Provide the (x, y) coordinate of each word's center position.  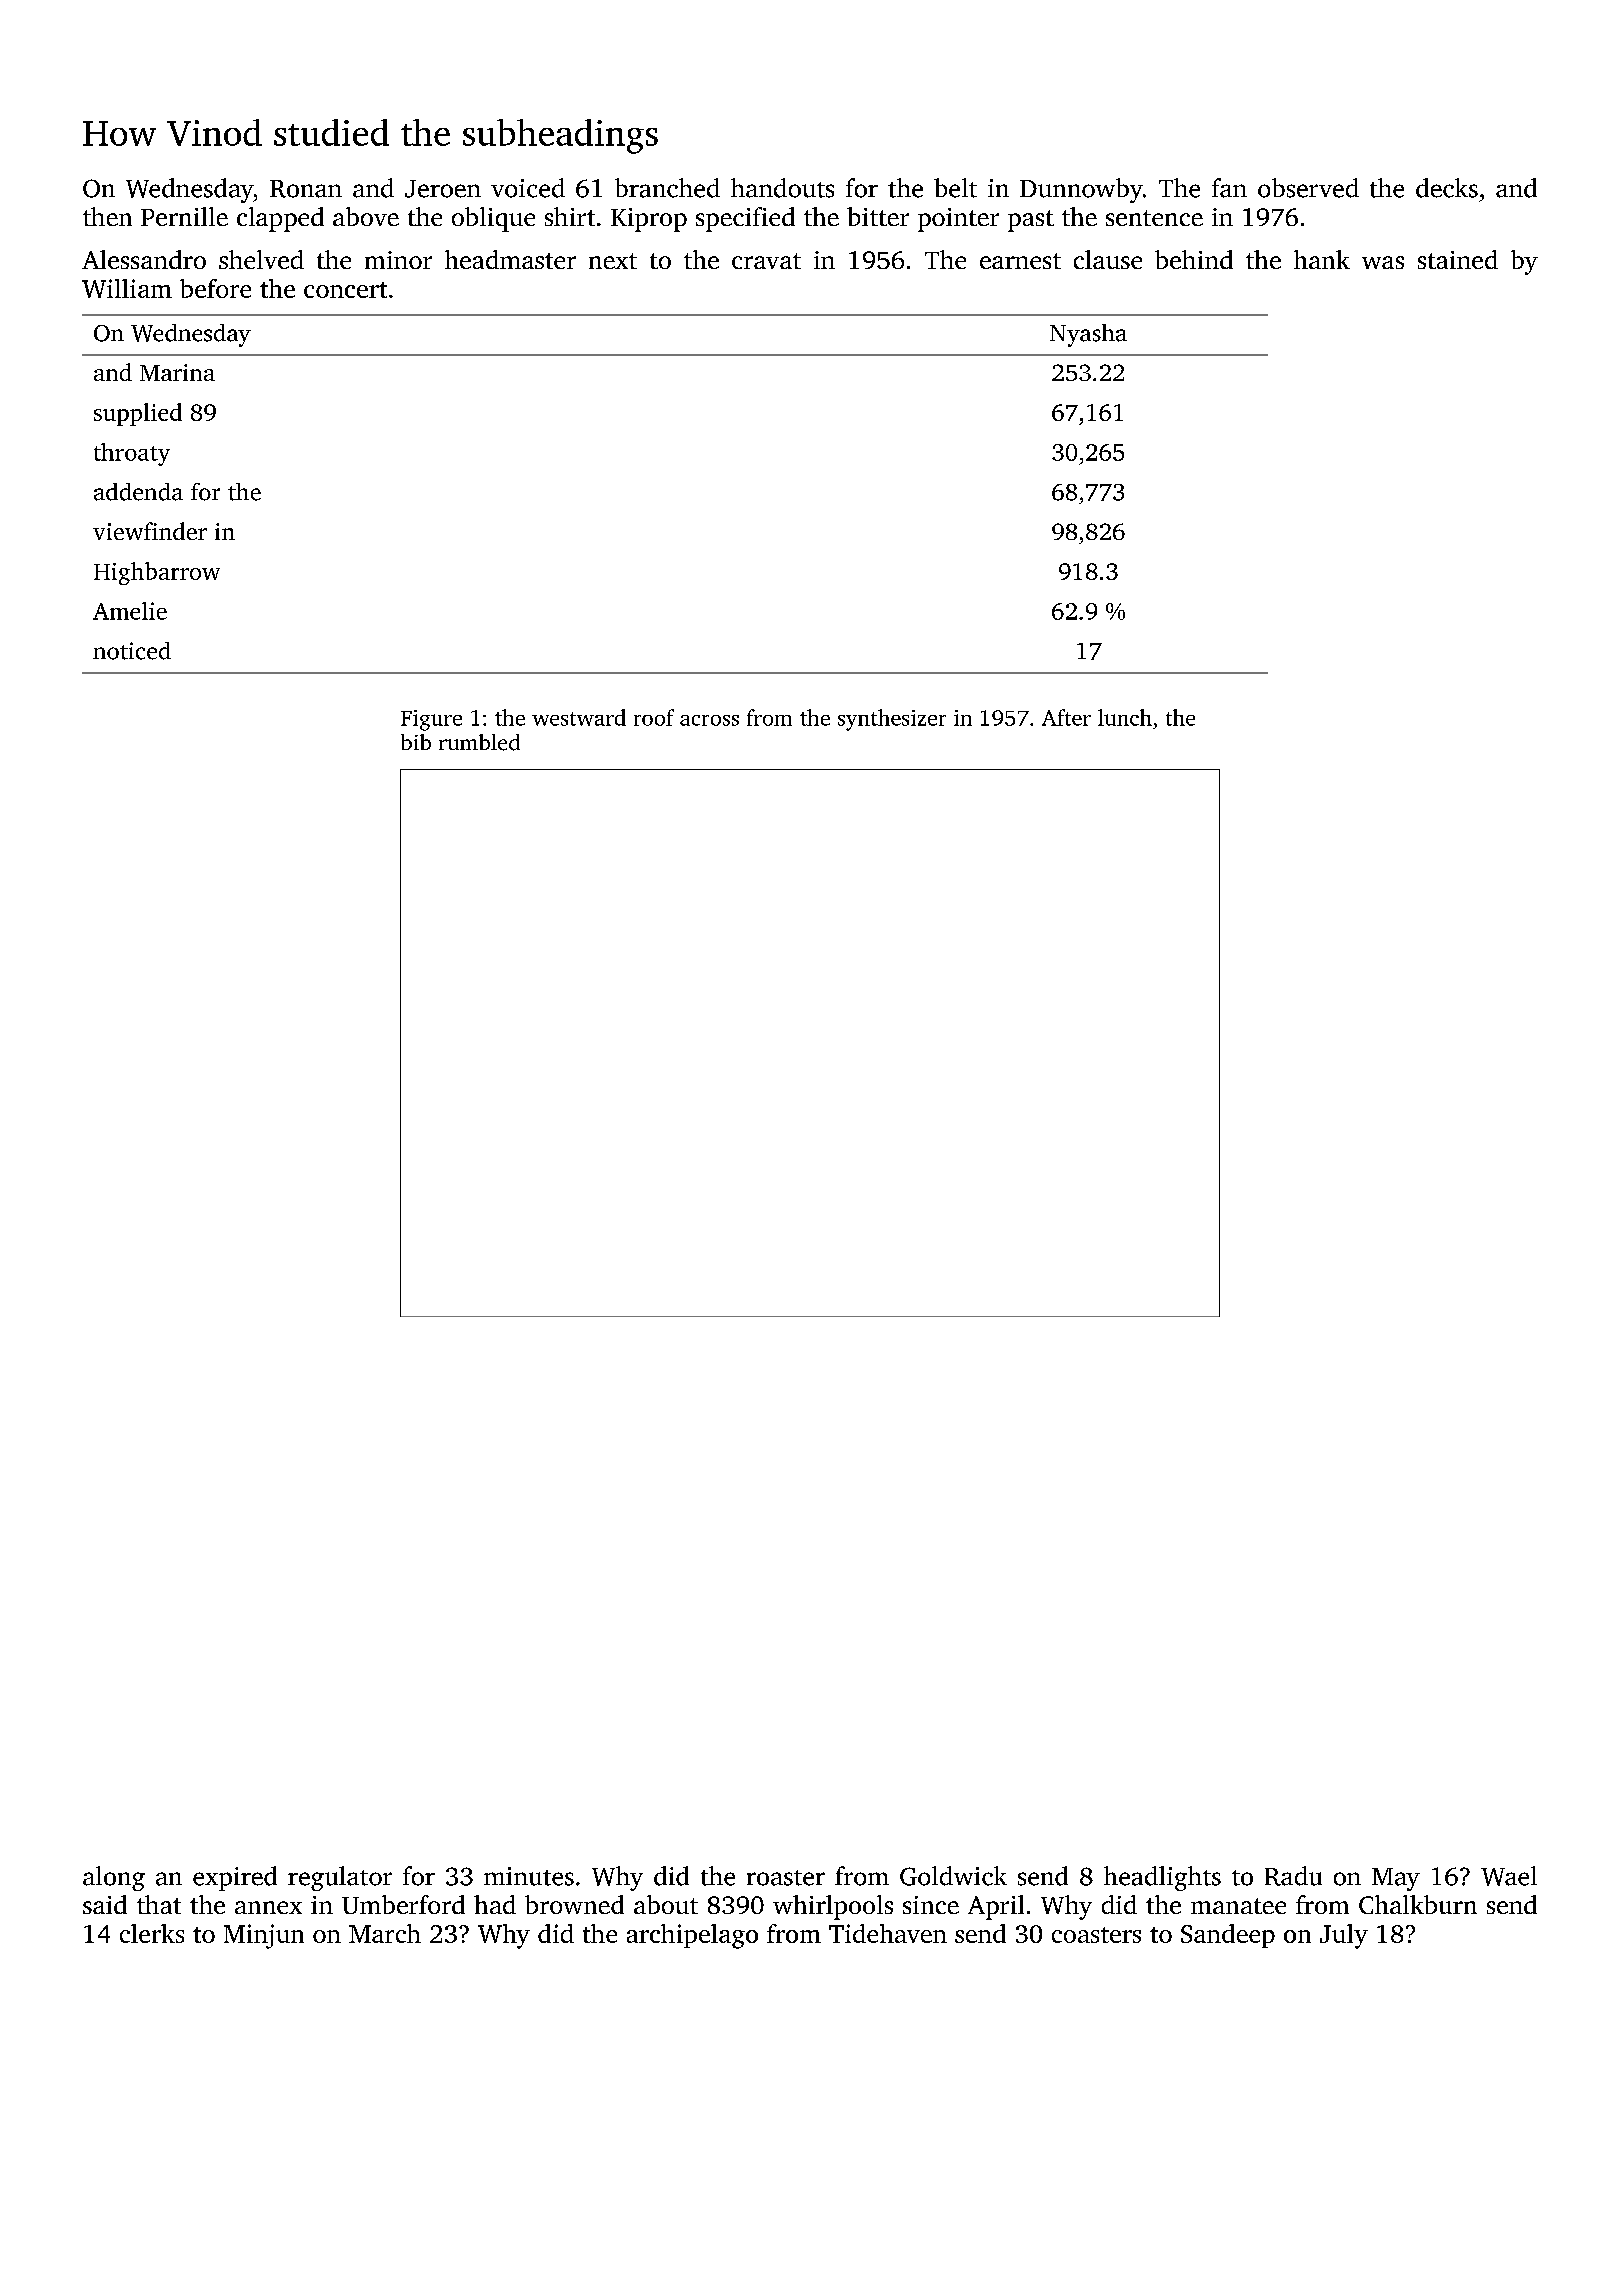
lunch (1125, 717)
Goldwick (953, 1876)
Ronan (306, 189)
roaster (786, 1878)
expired (235, 1878)
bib (416, 742)
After (1066, 717)
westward (579, 717)
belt (955, 188)
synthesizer (892, 720)
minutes (529, 1876)
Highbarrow (157, 573)
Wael (1509, 1876)
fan (1229, 188)
